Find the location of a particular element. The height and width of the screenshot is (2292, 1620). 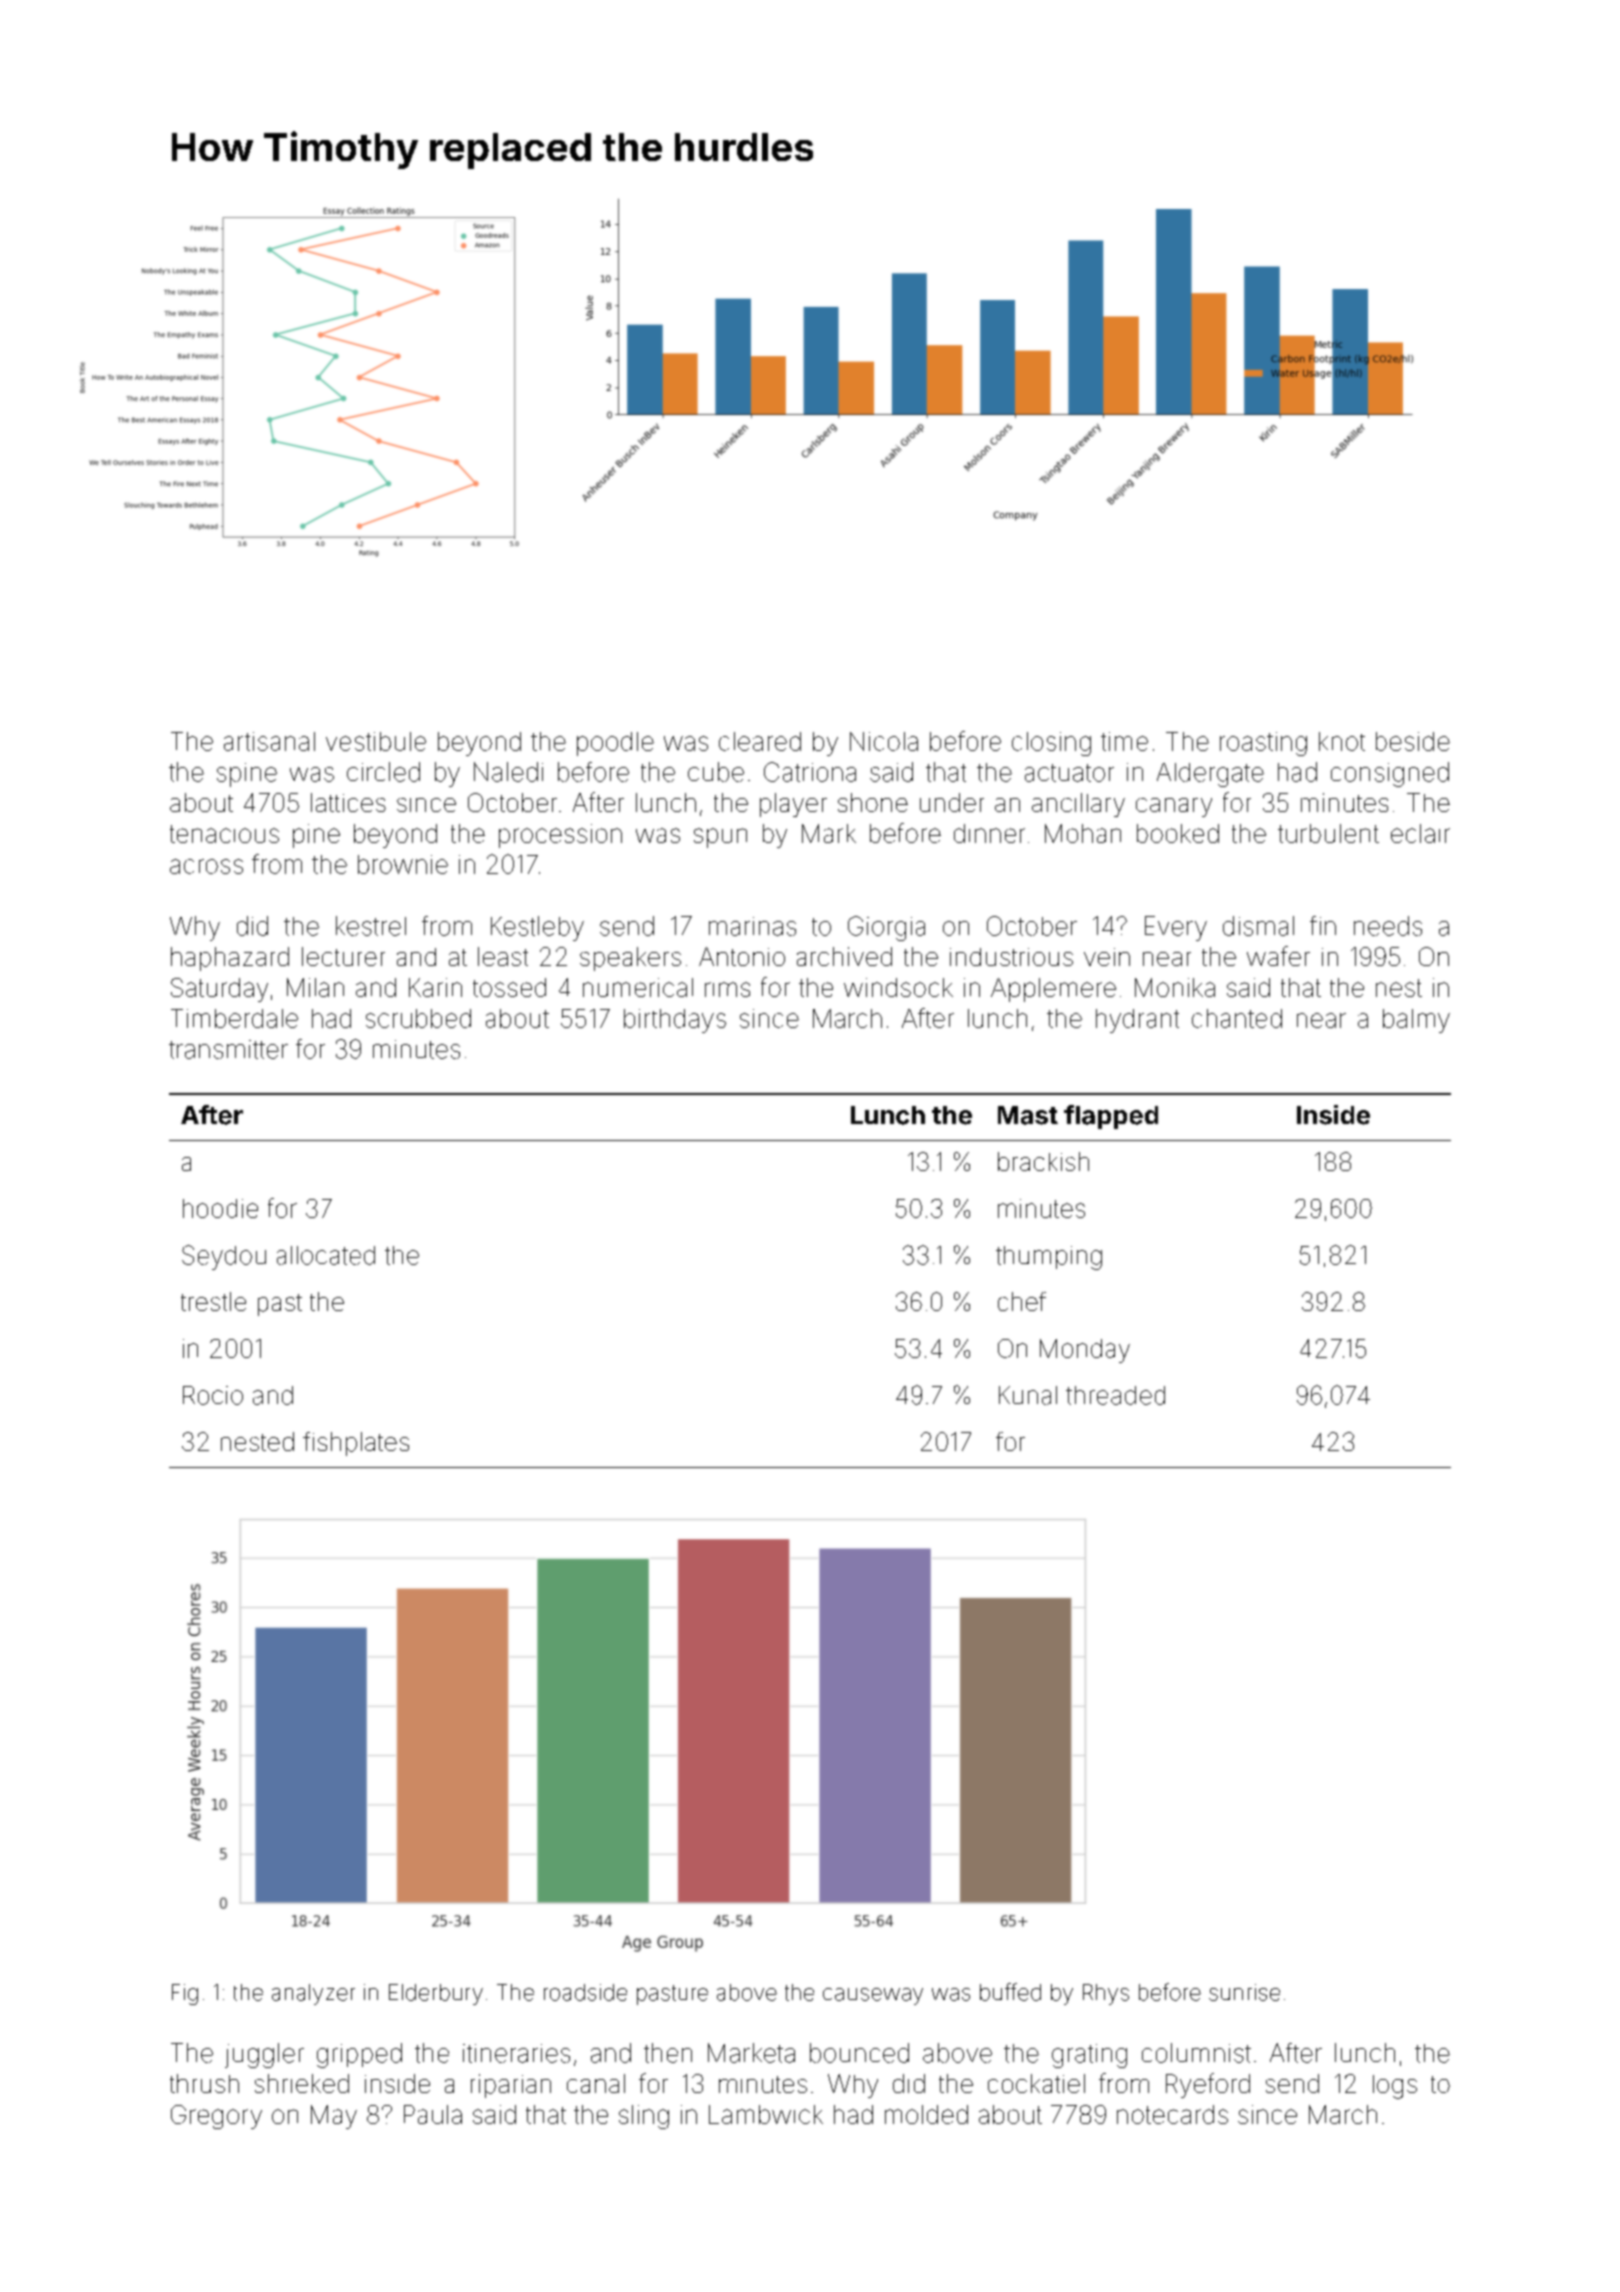

under is located at coordinates (952, 802).
